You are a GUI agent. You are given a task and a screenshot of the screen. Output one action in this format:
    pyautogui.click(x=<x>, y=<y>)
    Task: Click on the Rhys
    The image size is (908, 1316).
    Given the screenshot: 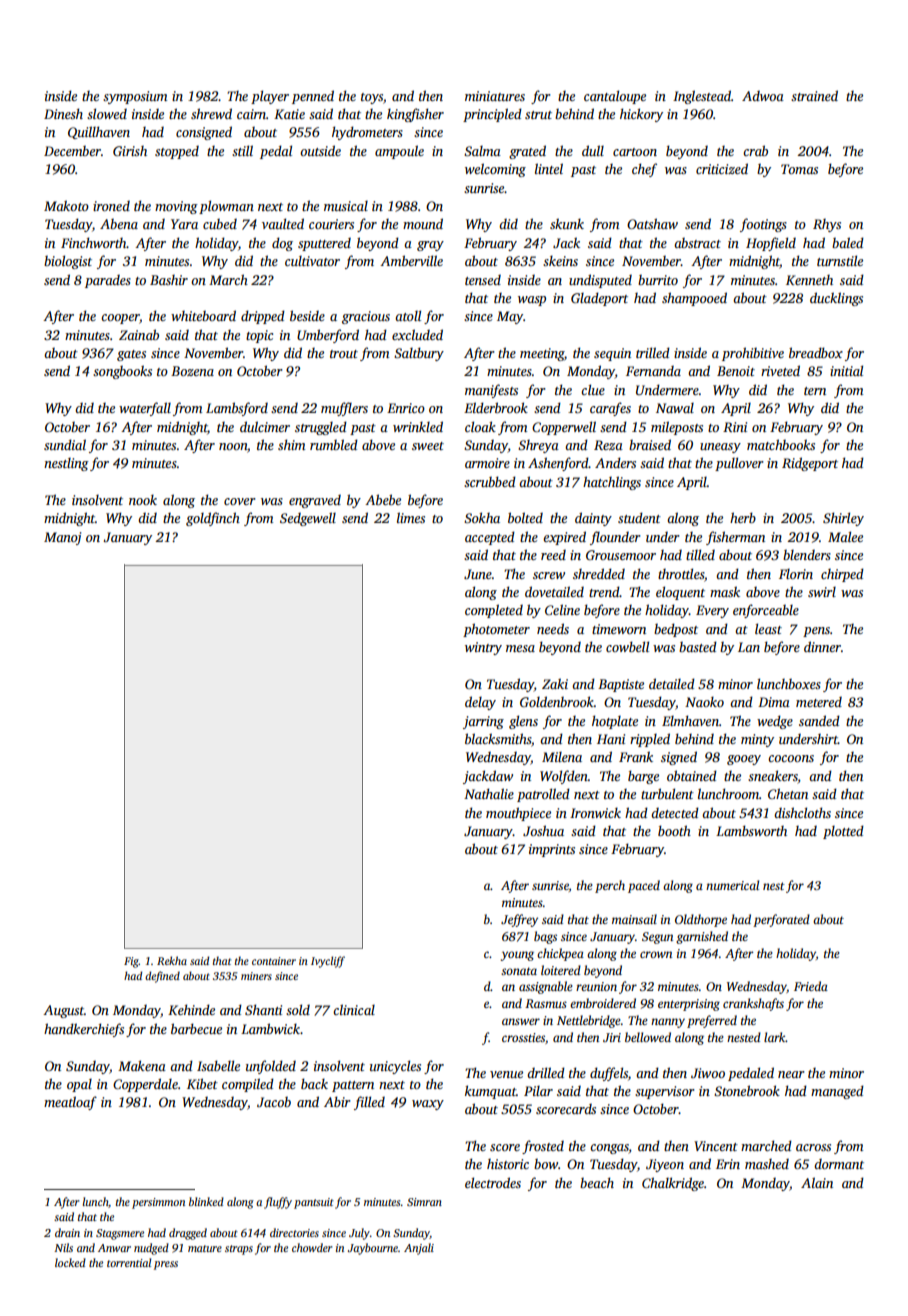 What is the action you would take?
    pyautogui.click(x=827, y=225)
